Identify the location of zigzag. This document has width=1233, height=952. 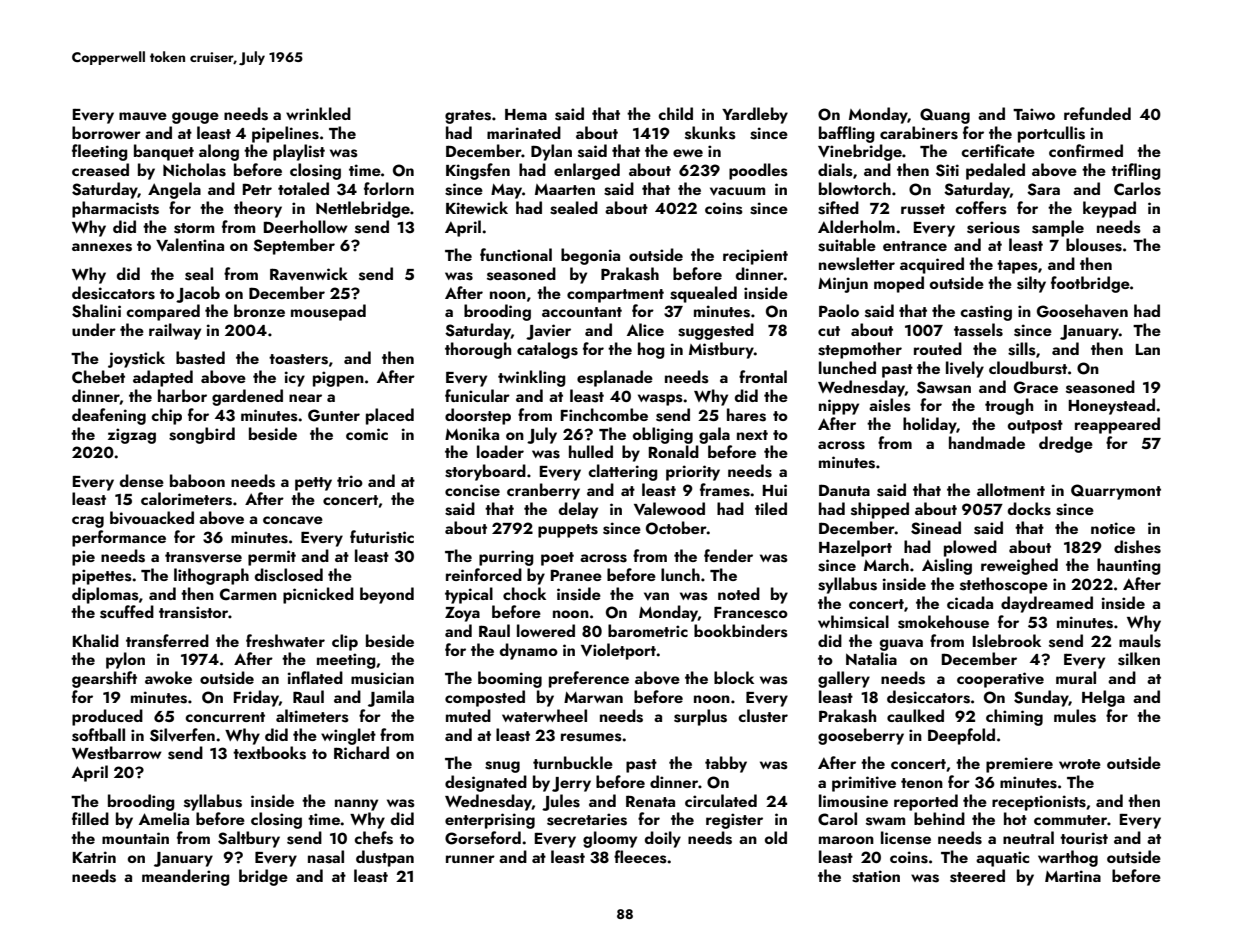
(132, 436).
